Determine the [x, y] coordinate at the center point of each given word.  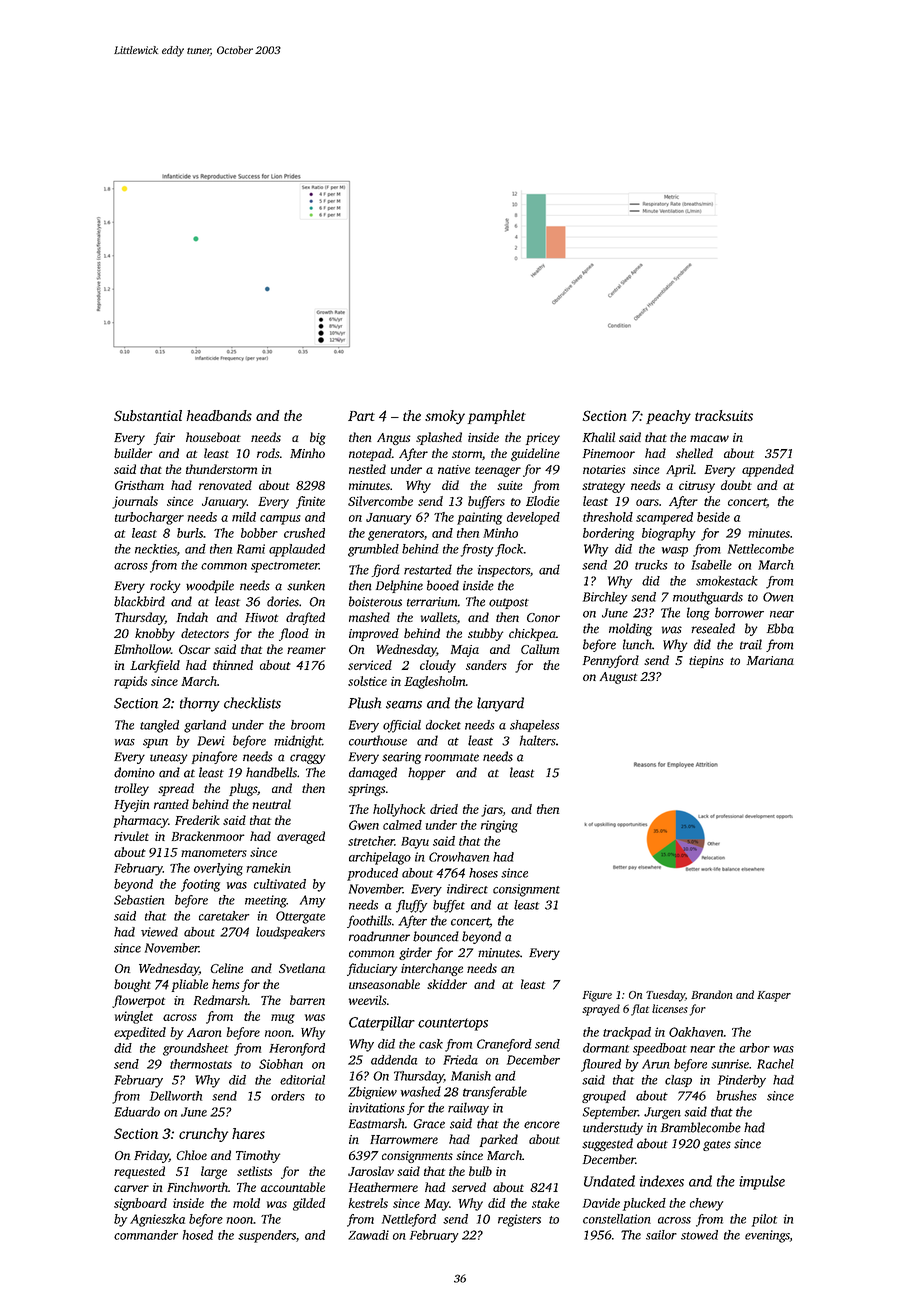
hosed [198, 1235]
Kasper [774, 996]
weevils [368, 1000]
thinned [233, 665]
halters [538, 740]
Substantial [148, 415]
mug [283, 1019]
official [402, 726]
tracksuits [724, 415]
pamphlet [497, 417]
